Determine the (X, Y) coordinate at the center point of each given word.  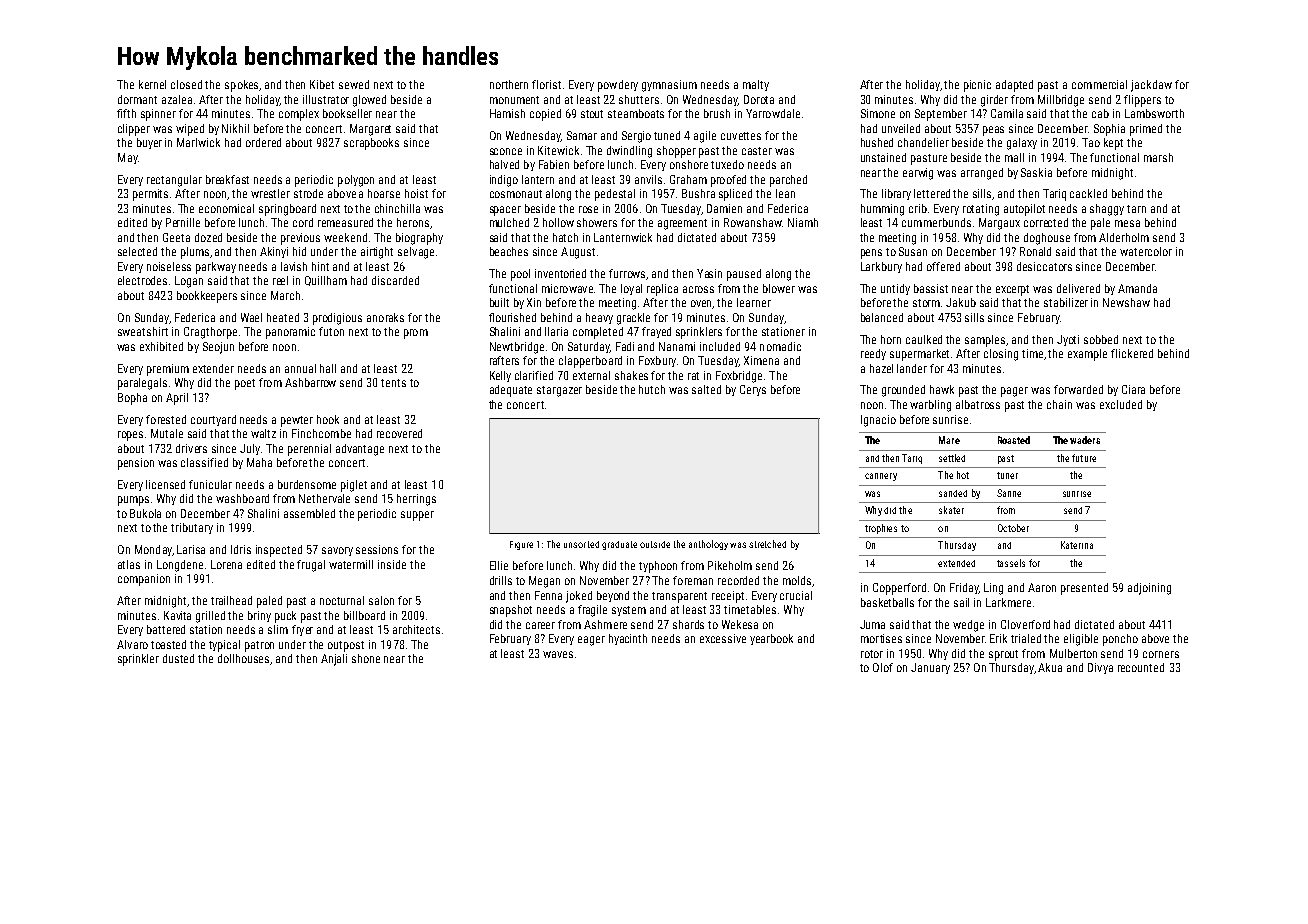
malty (756, 85)
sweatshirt (143, 331)
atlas (129, 564)
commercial (1099, 84)
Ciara (1133, 389)
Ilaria (556, 331)
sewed (354, 84)
